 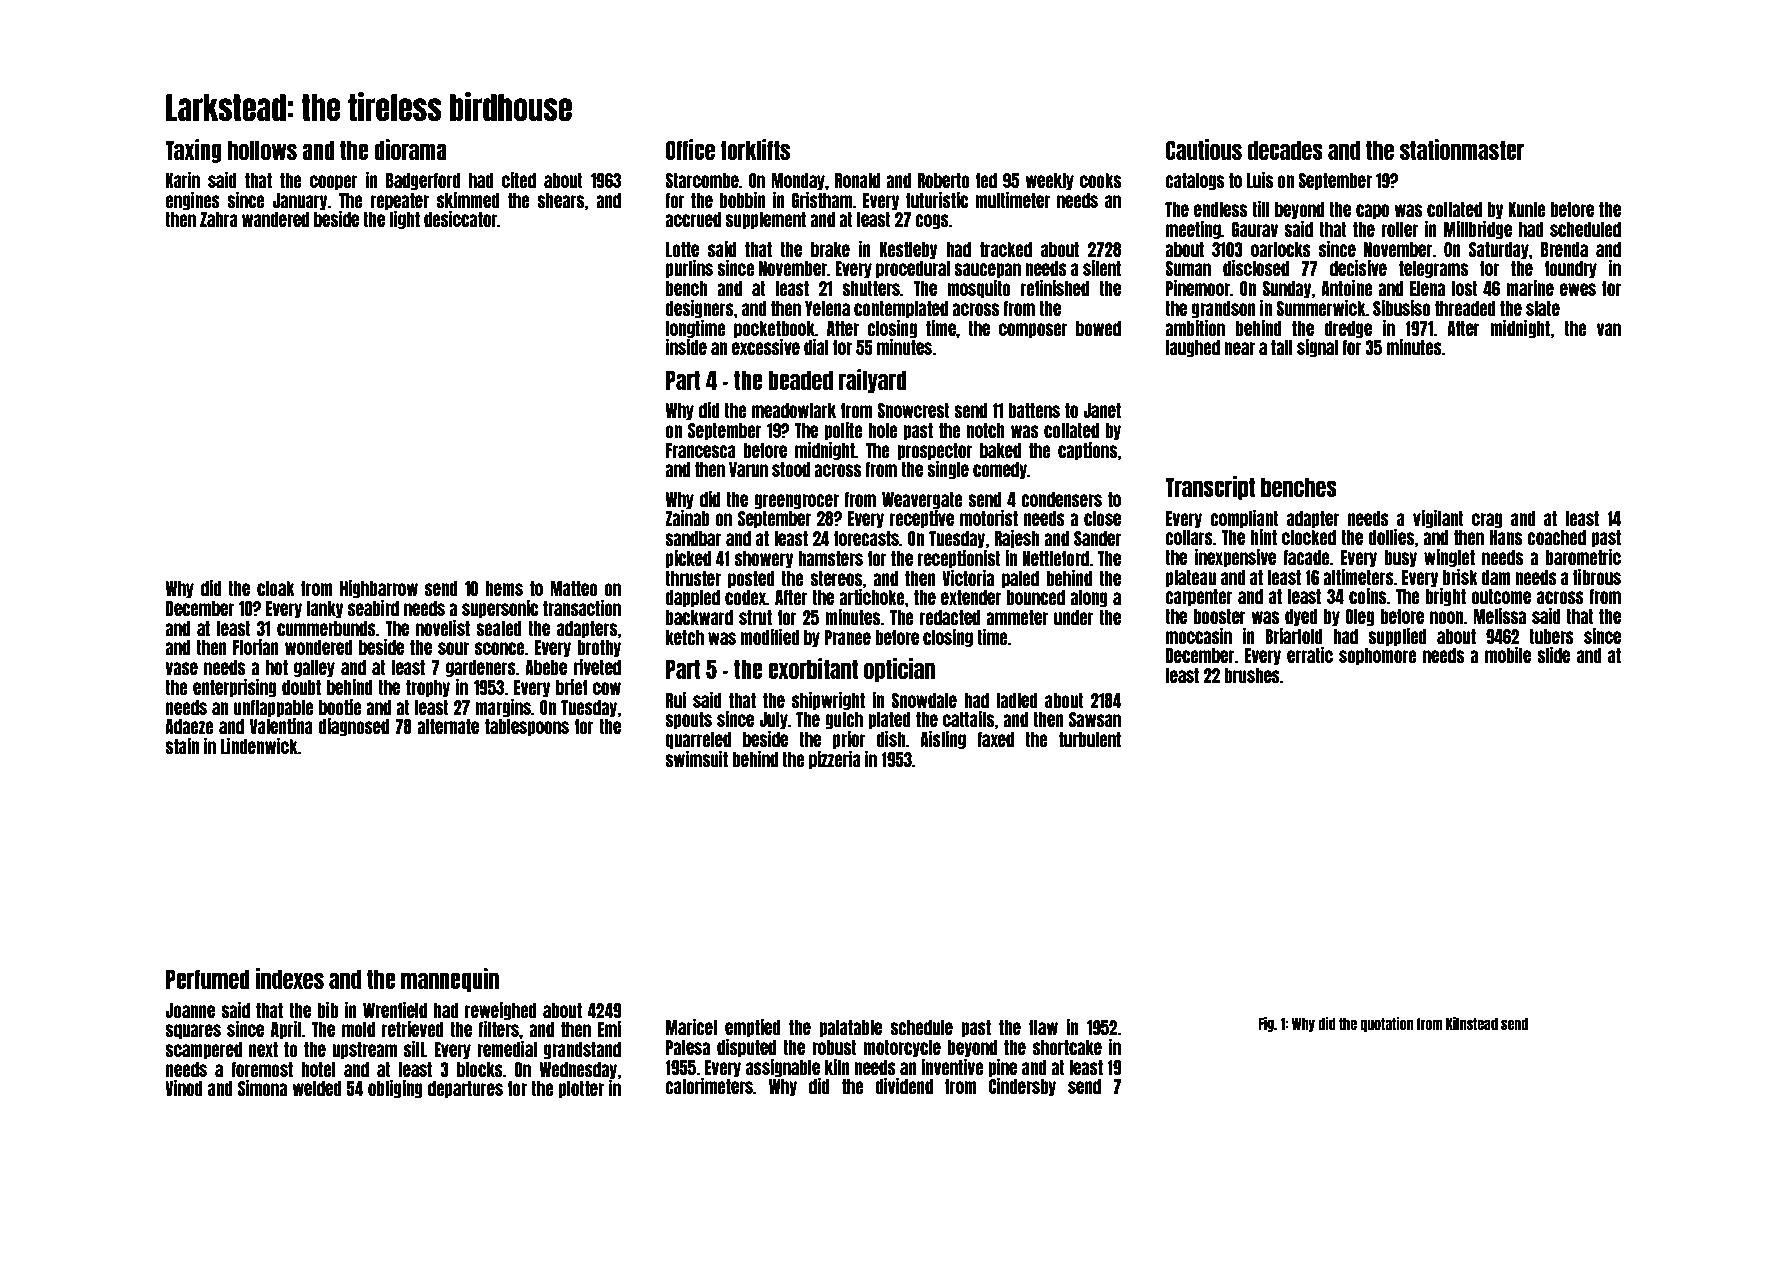 I want to click on Francesca, so click(x=701, y=450).
